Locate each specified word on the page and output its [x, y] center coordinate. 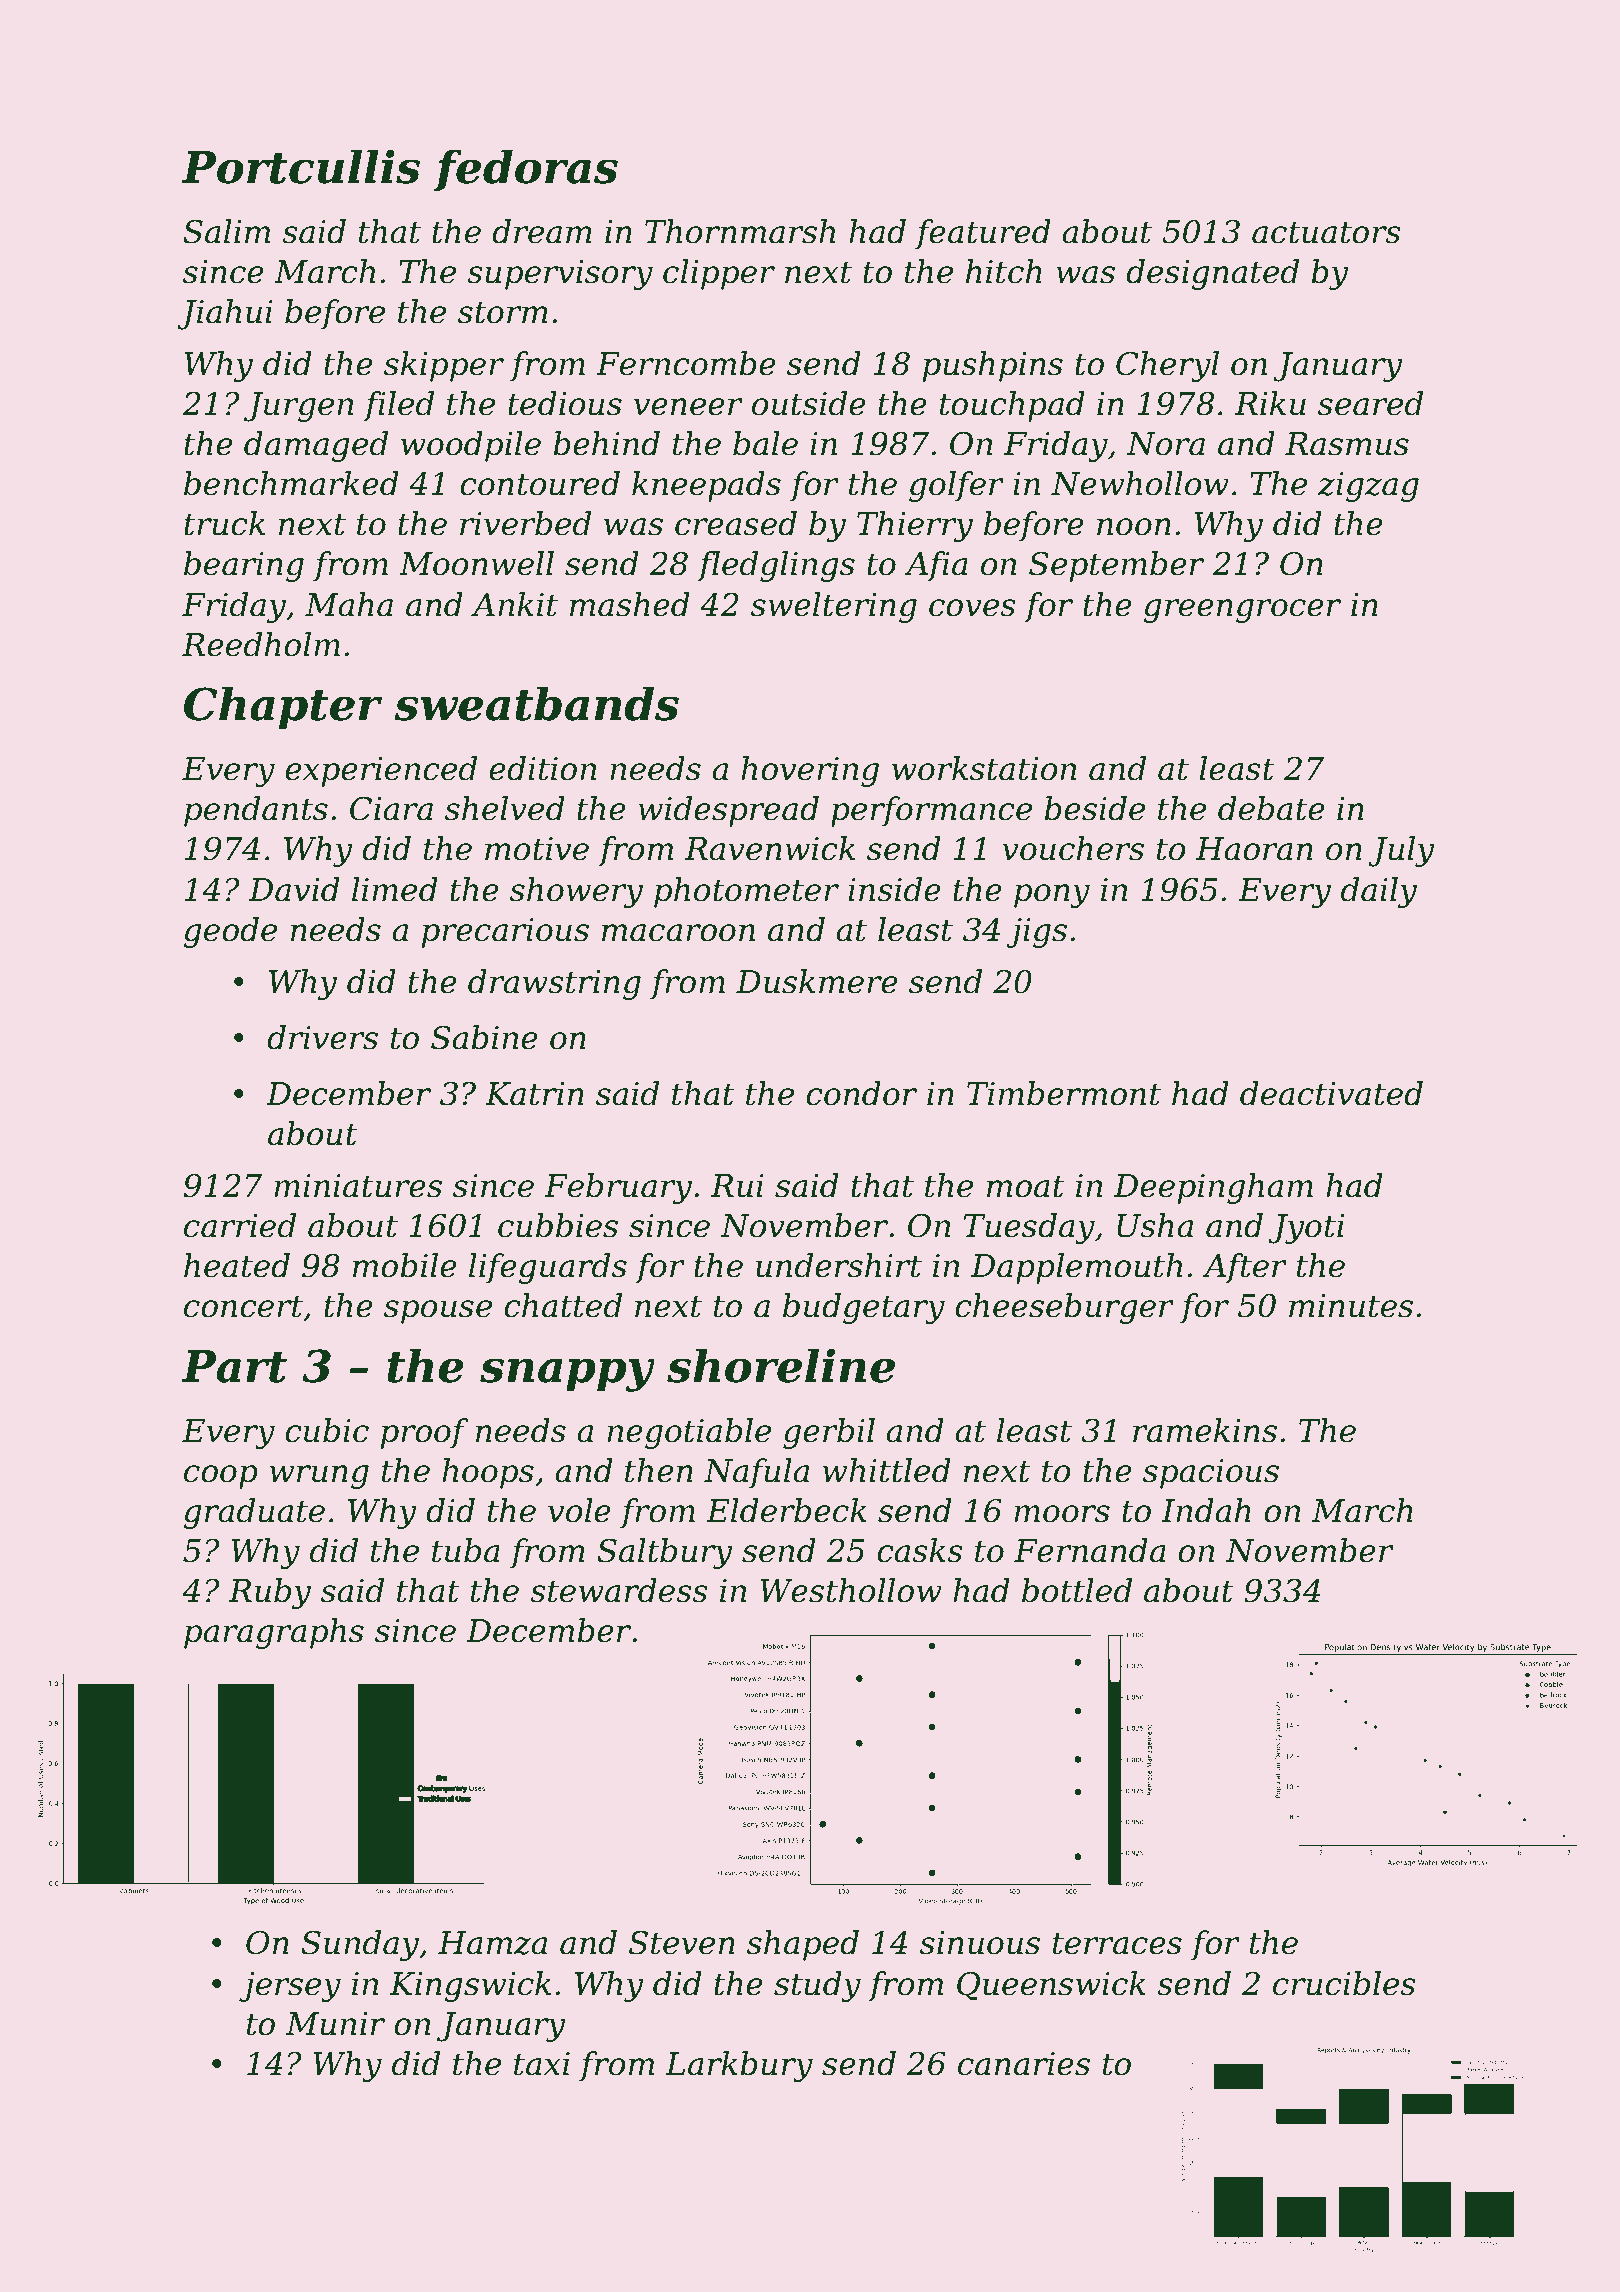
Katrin [534, 1094]
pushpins [993, 366]
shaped [803, 1945]
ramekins [1205, 1430]
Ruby [270, 1593]
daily [1379, 892]
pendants [256, 811]
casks [920, 1550]
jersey [290, 1987]
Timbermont [1064, 1093]
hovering [810, 771]
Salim [226, 231]
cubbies [558, 1225]
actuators [1326, 232]
